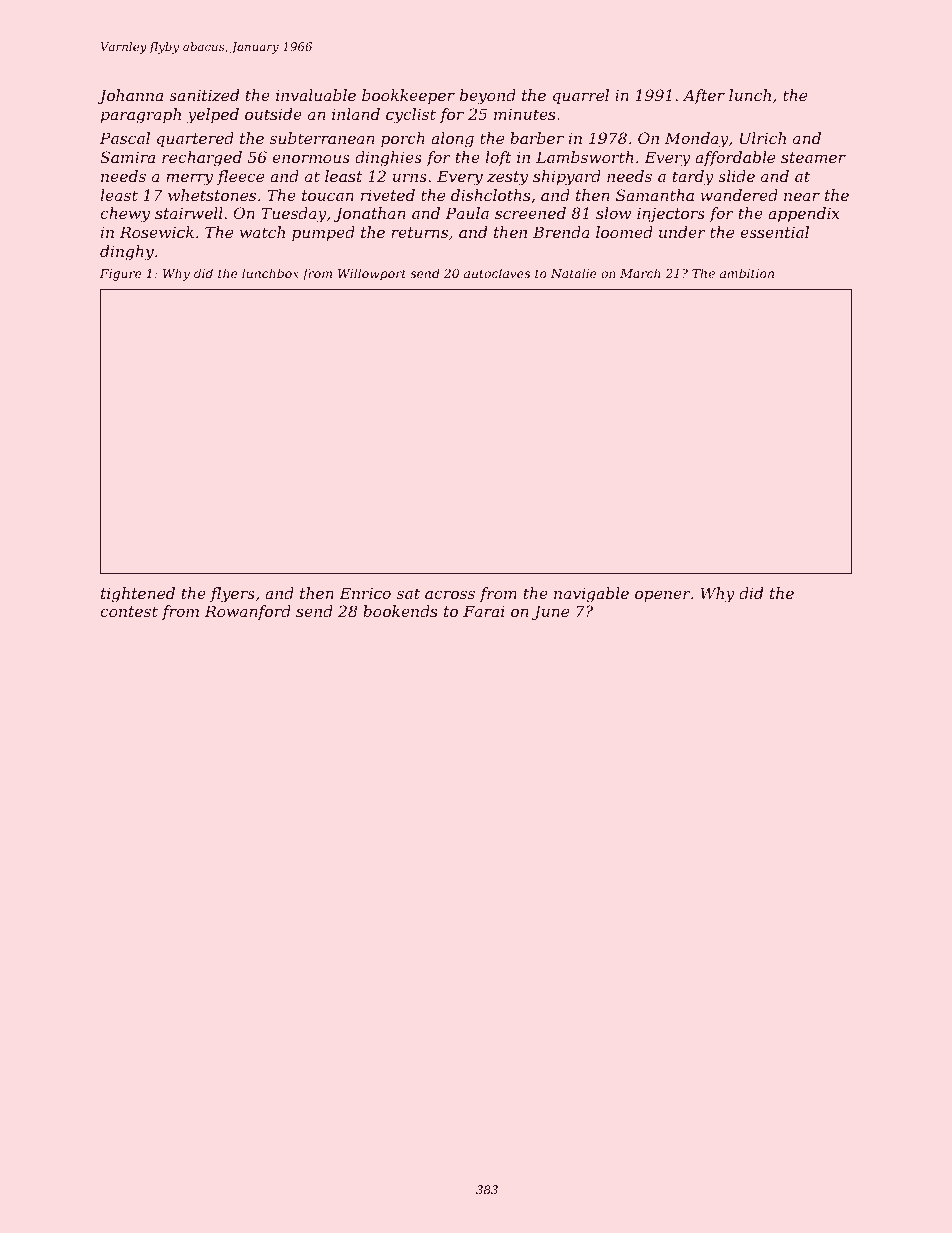 Image resolution: width=952 pixels, height=1233 pixels. Describe the element at coordinates (488, 97) in the screenshot. I see `beyond` at that location.
